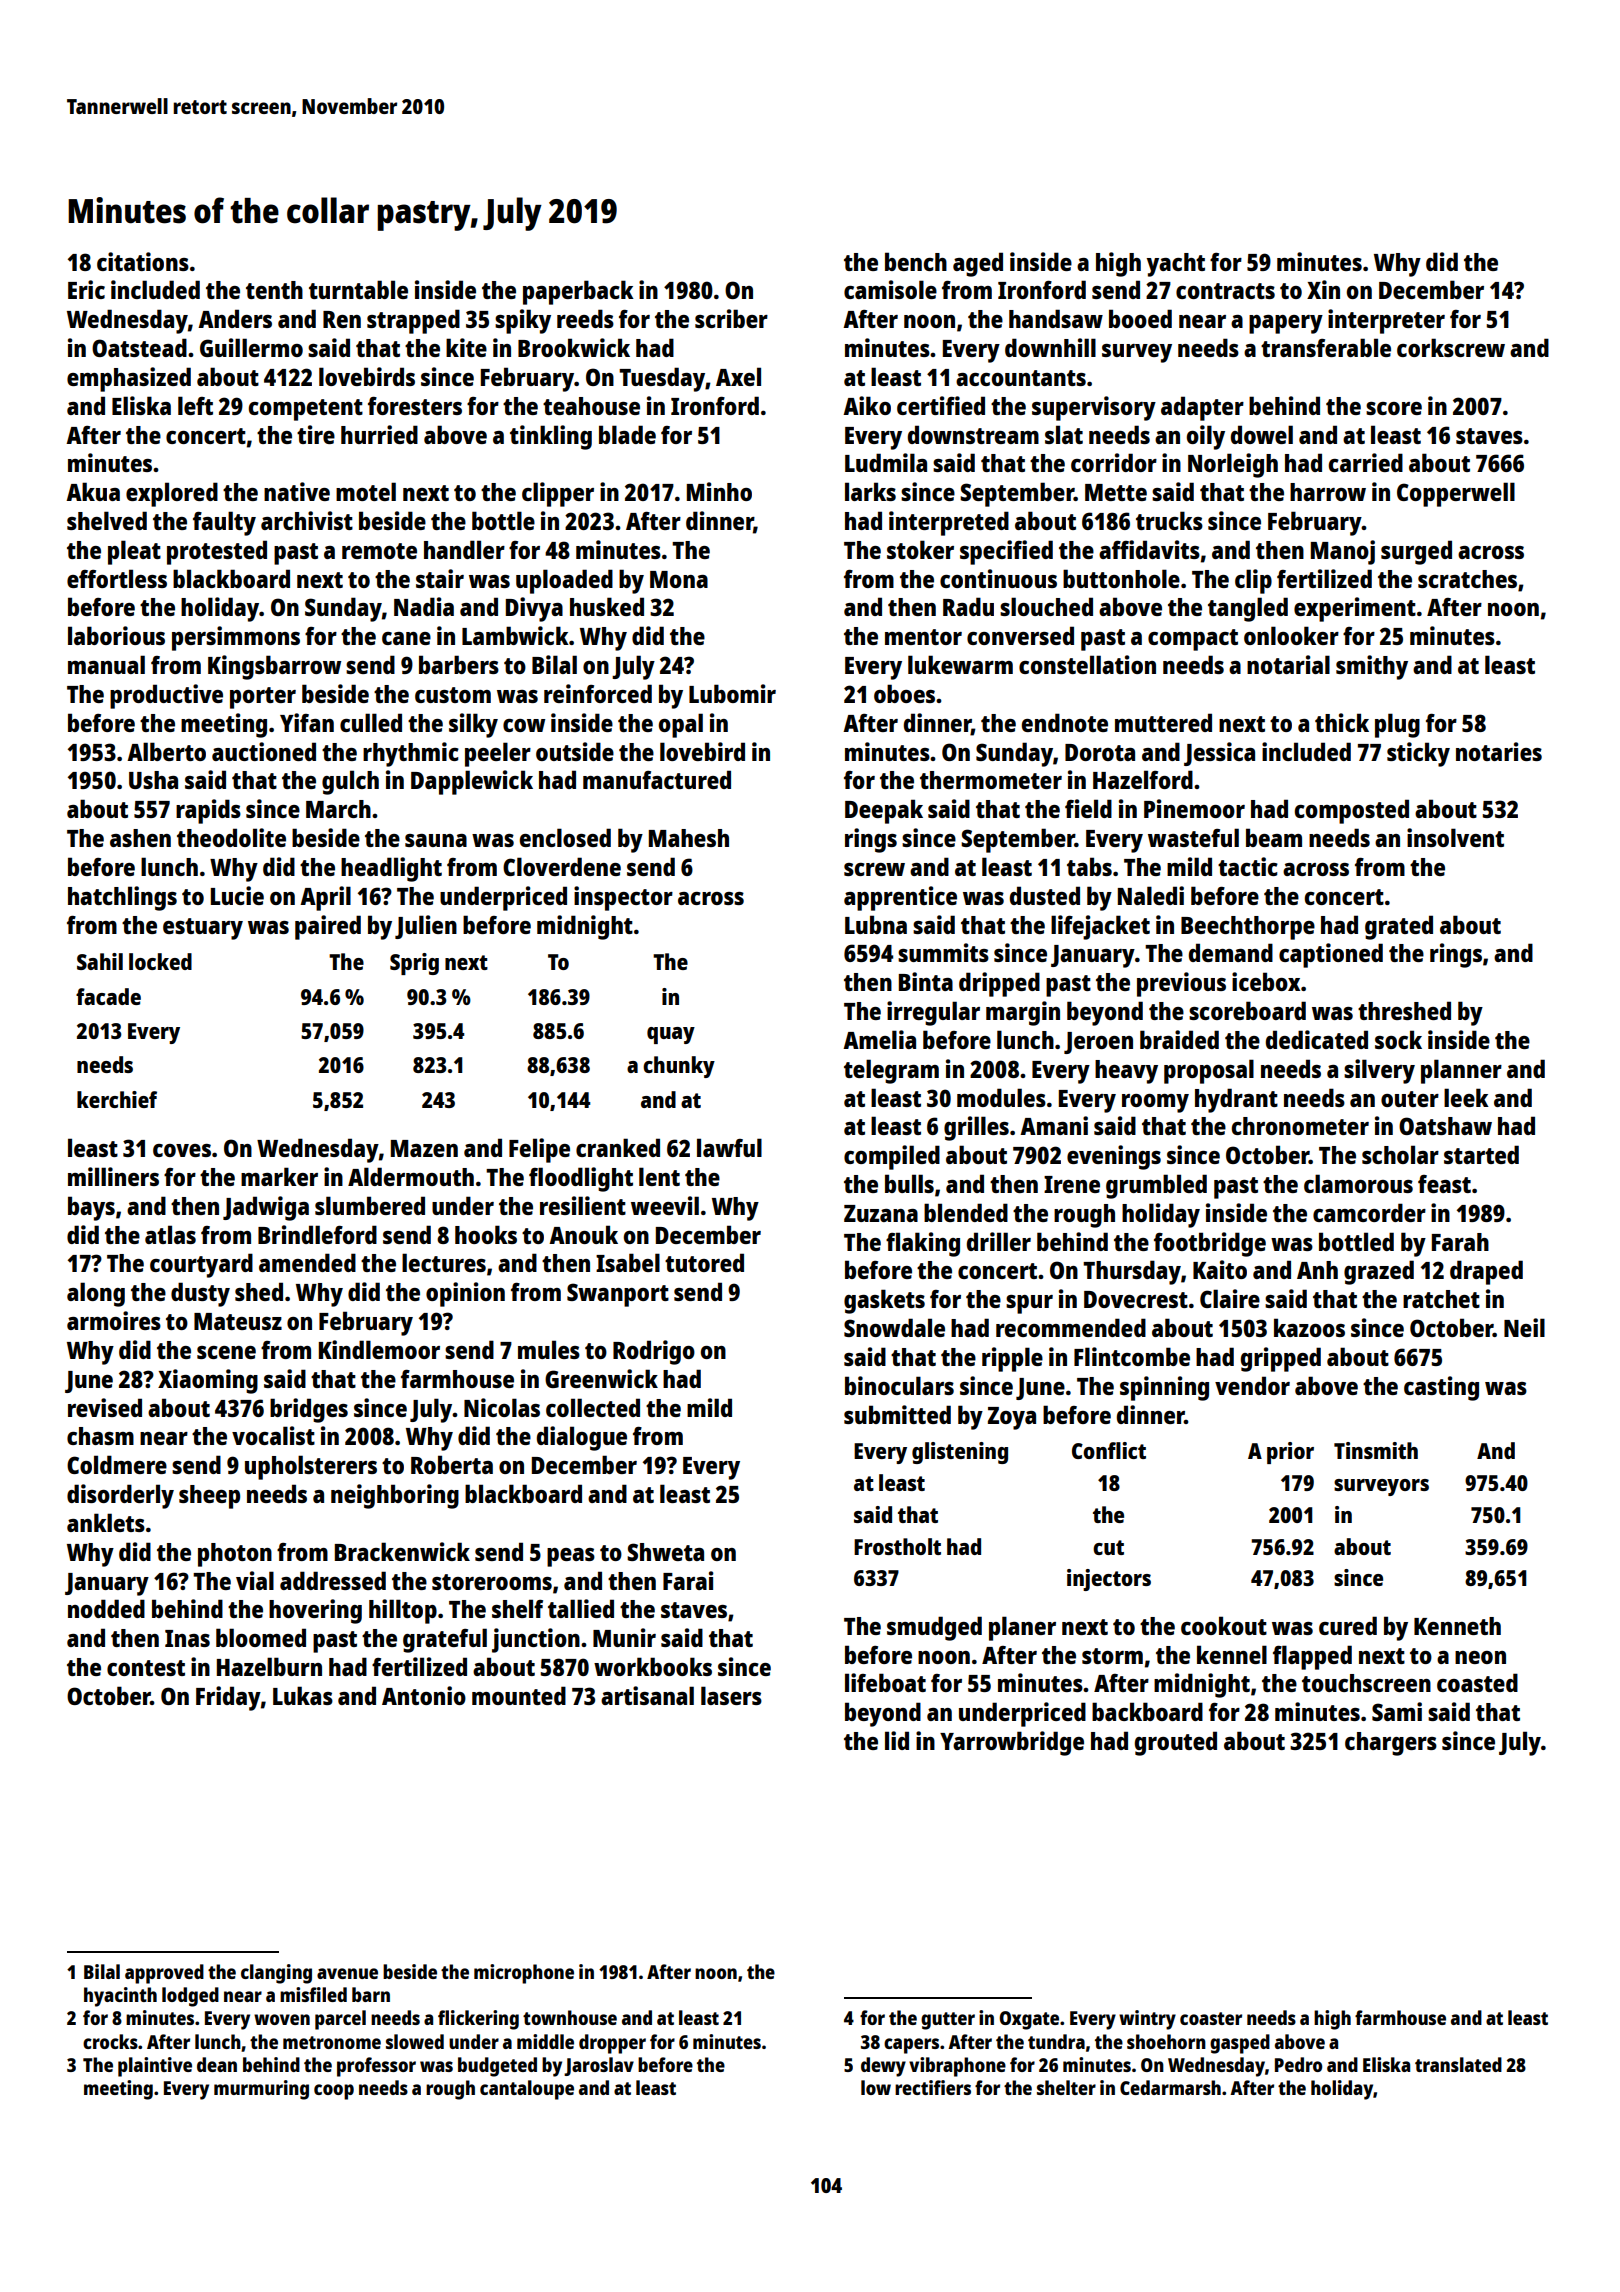 This page has height=2292, width=1620. Describe the element at coordinates (164, 1974) in the page. I see `approved` at that location.
